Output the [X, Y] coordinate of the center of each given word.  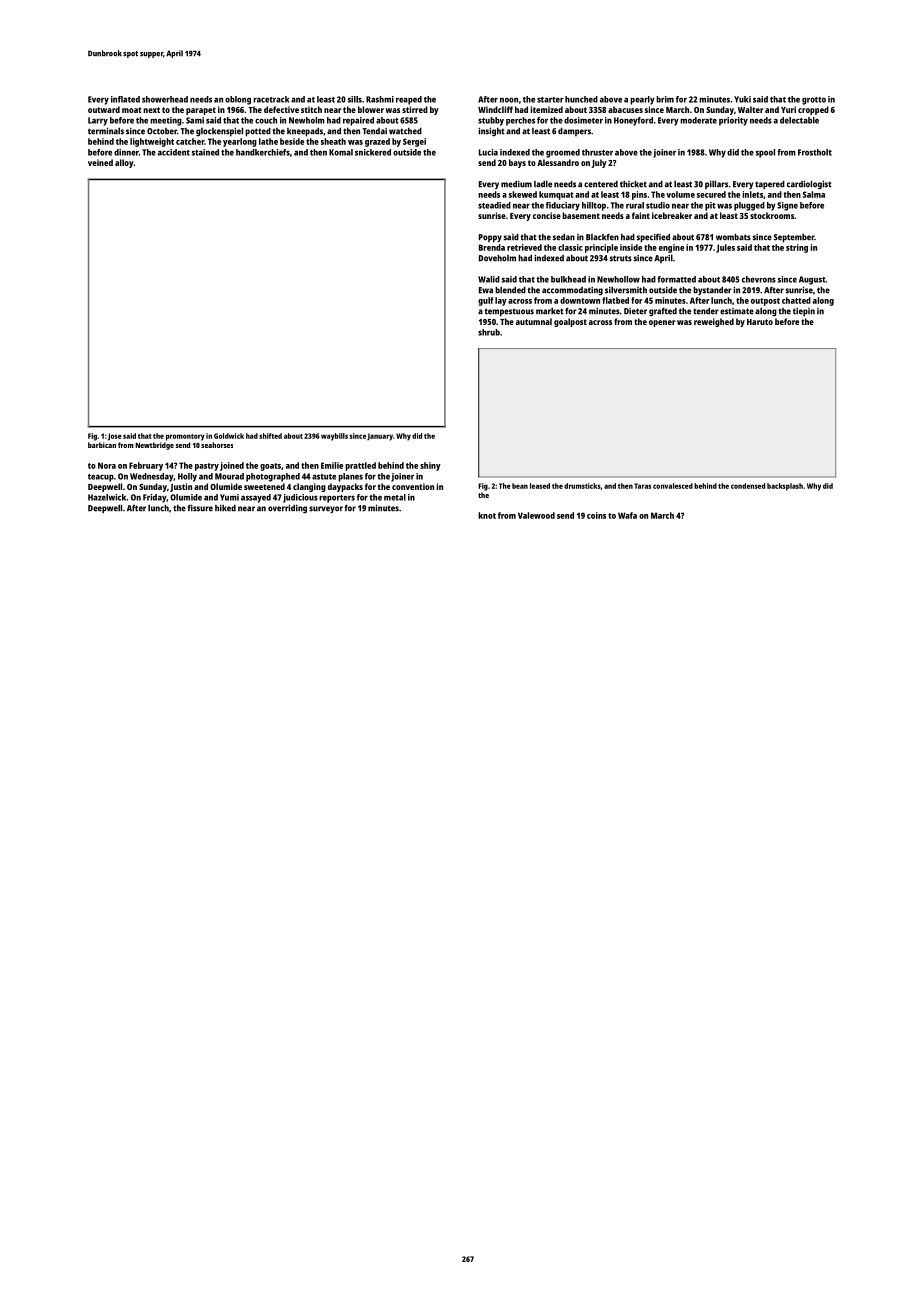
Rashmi [380, 99]
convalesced [673, 486]
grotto [814, 101]
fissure [200, 508]
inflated [125, 99]
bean [520, 486]
